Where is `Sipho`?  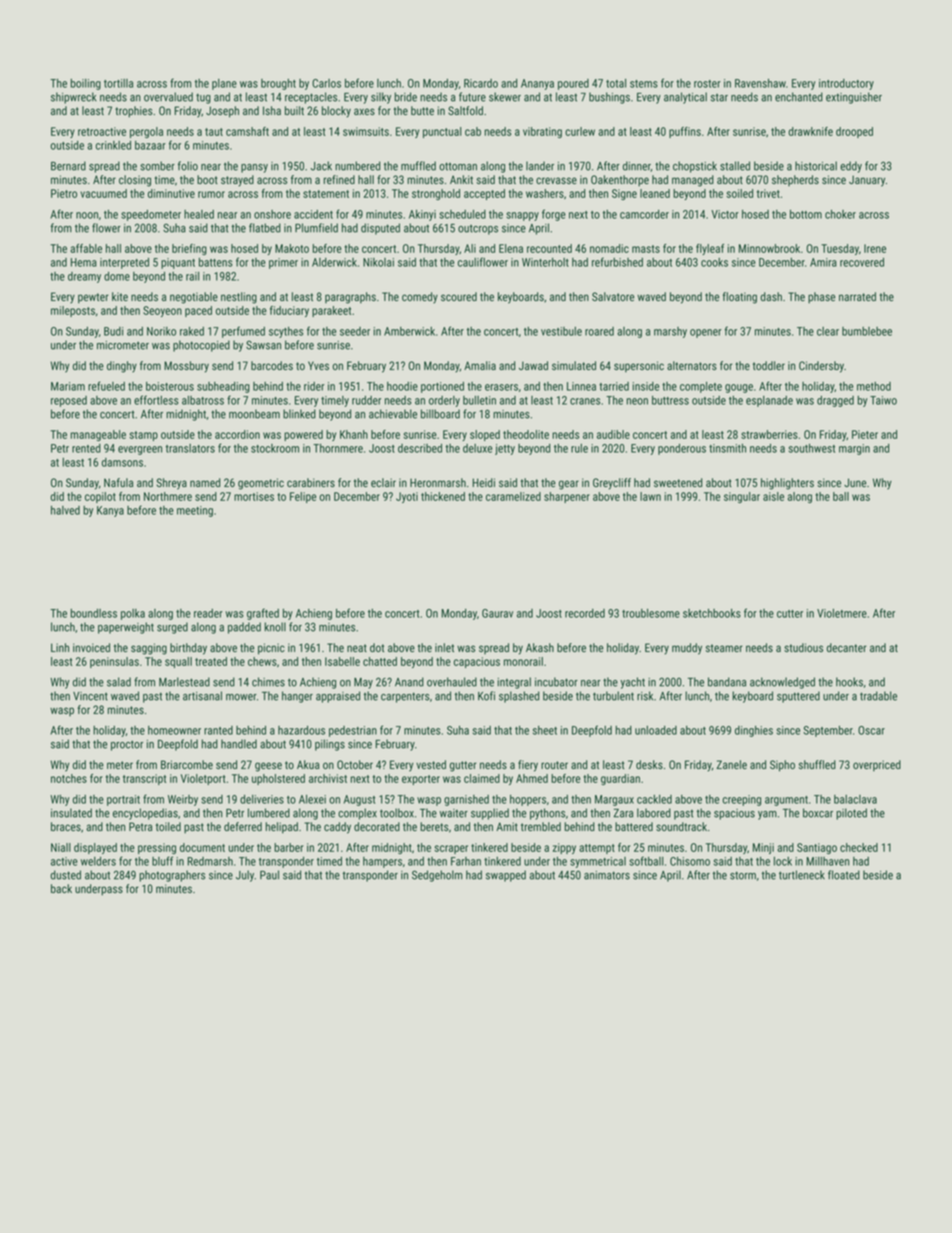 Sipho is located at coordinates (782, 766).
